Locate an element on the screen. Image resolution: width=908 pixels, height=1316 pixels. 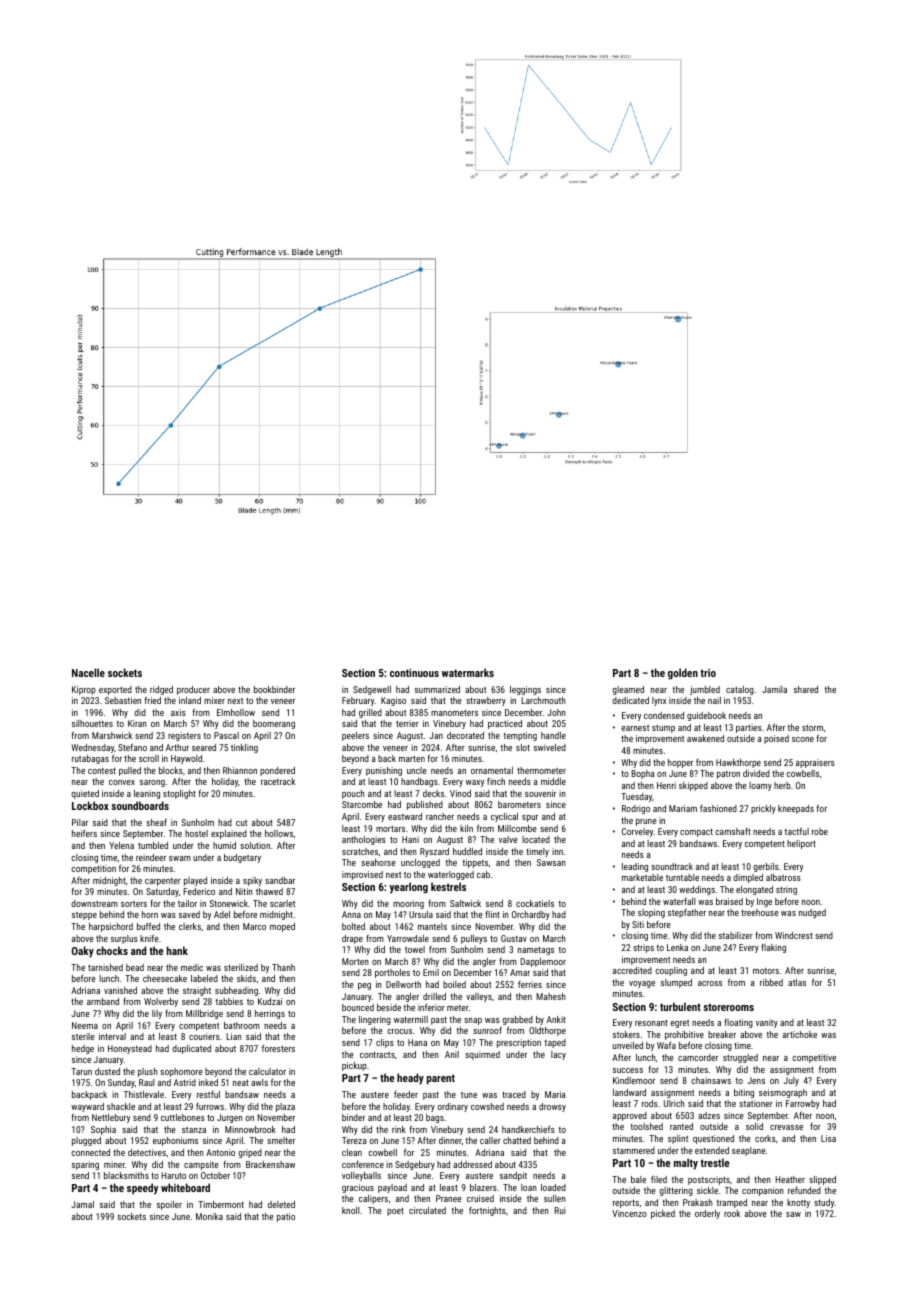
inland is located at coordinates (190, 700).
